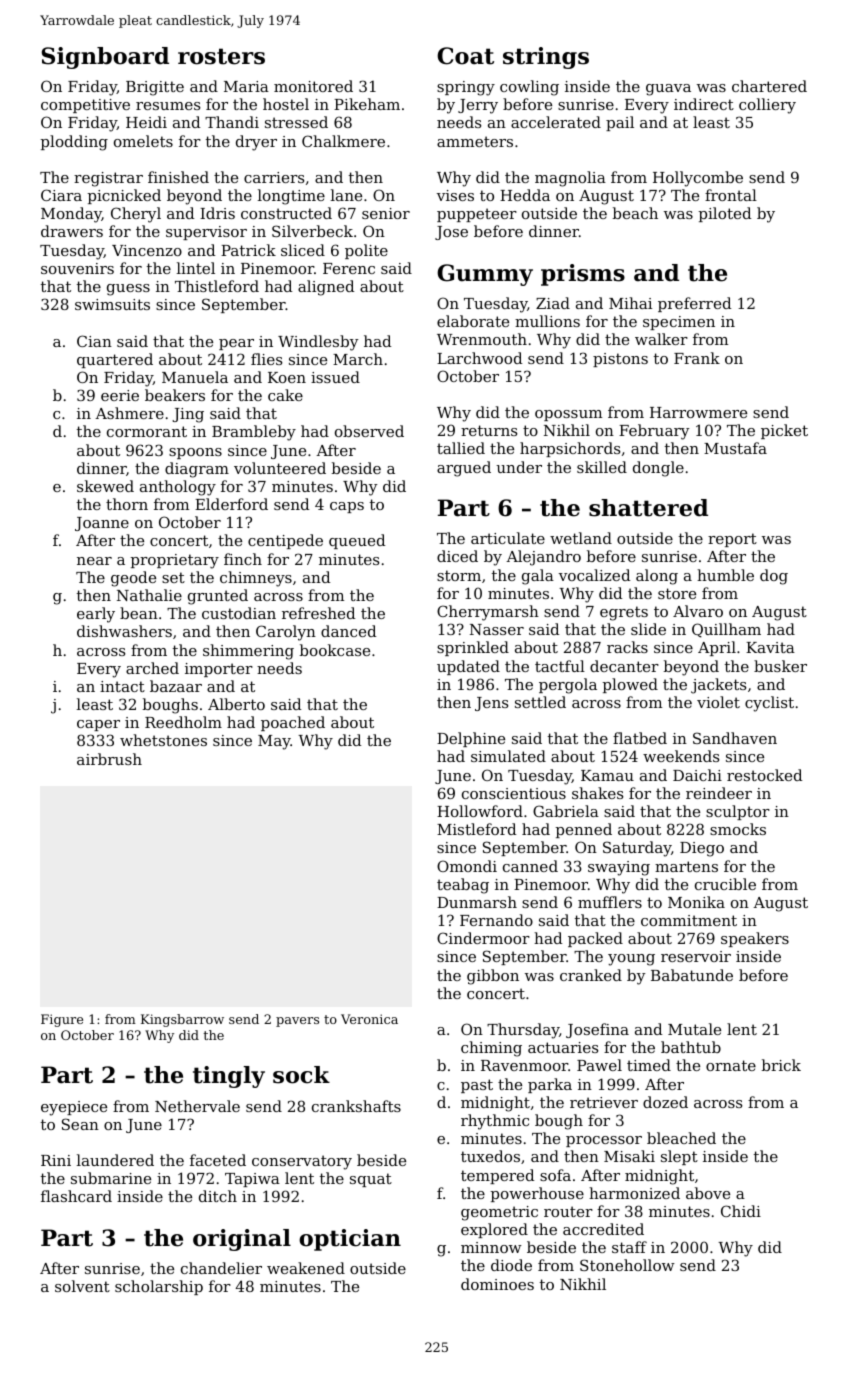 The height and width of the screenshot is (1400, 849). What do you see at coordinates (568, 415) in the screenshot?
I see `opossum` at bounding box center [568, 415].
